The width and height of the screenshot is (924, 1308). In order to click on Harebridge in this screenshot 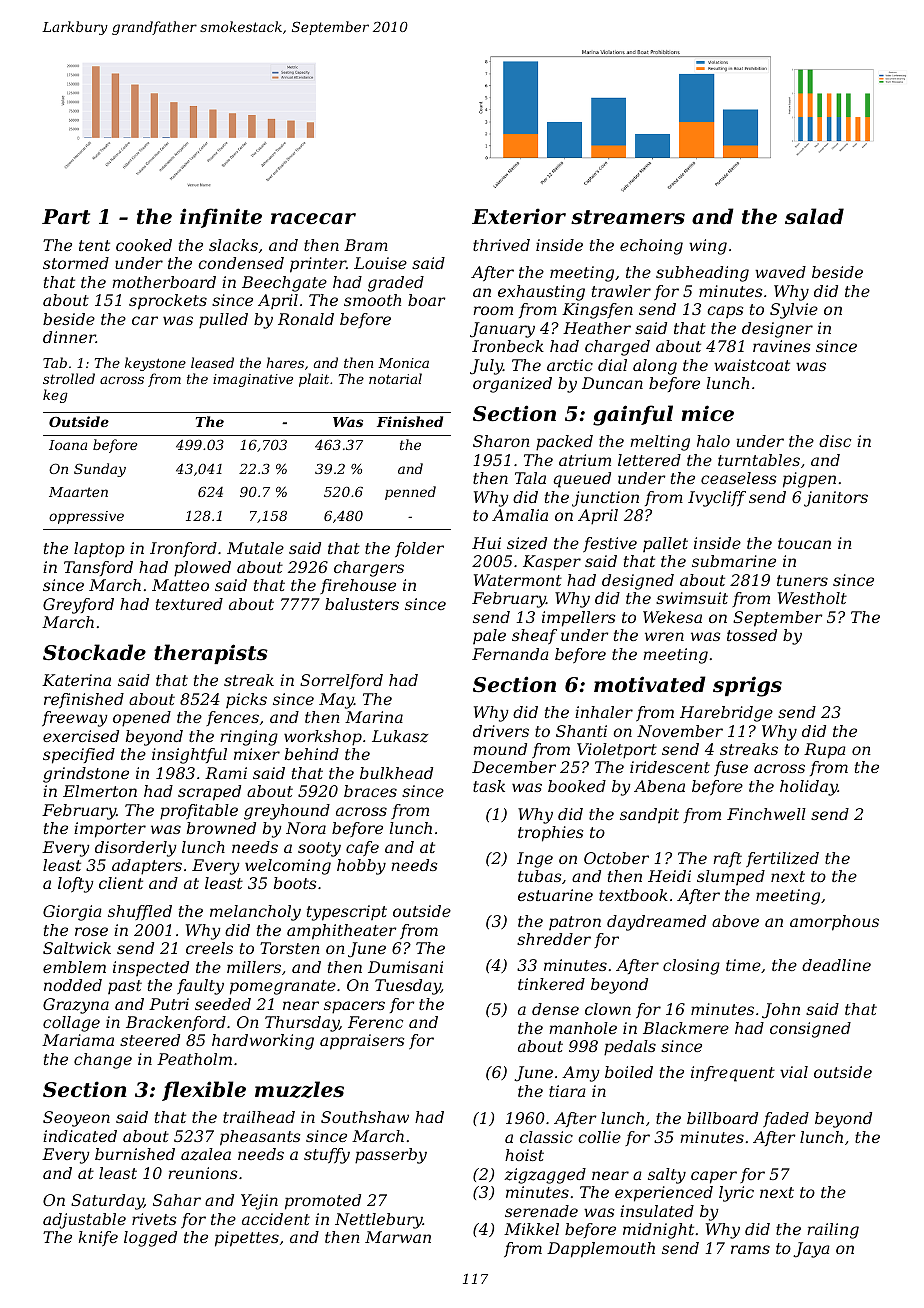, I will do `click(726, 714)`.
